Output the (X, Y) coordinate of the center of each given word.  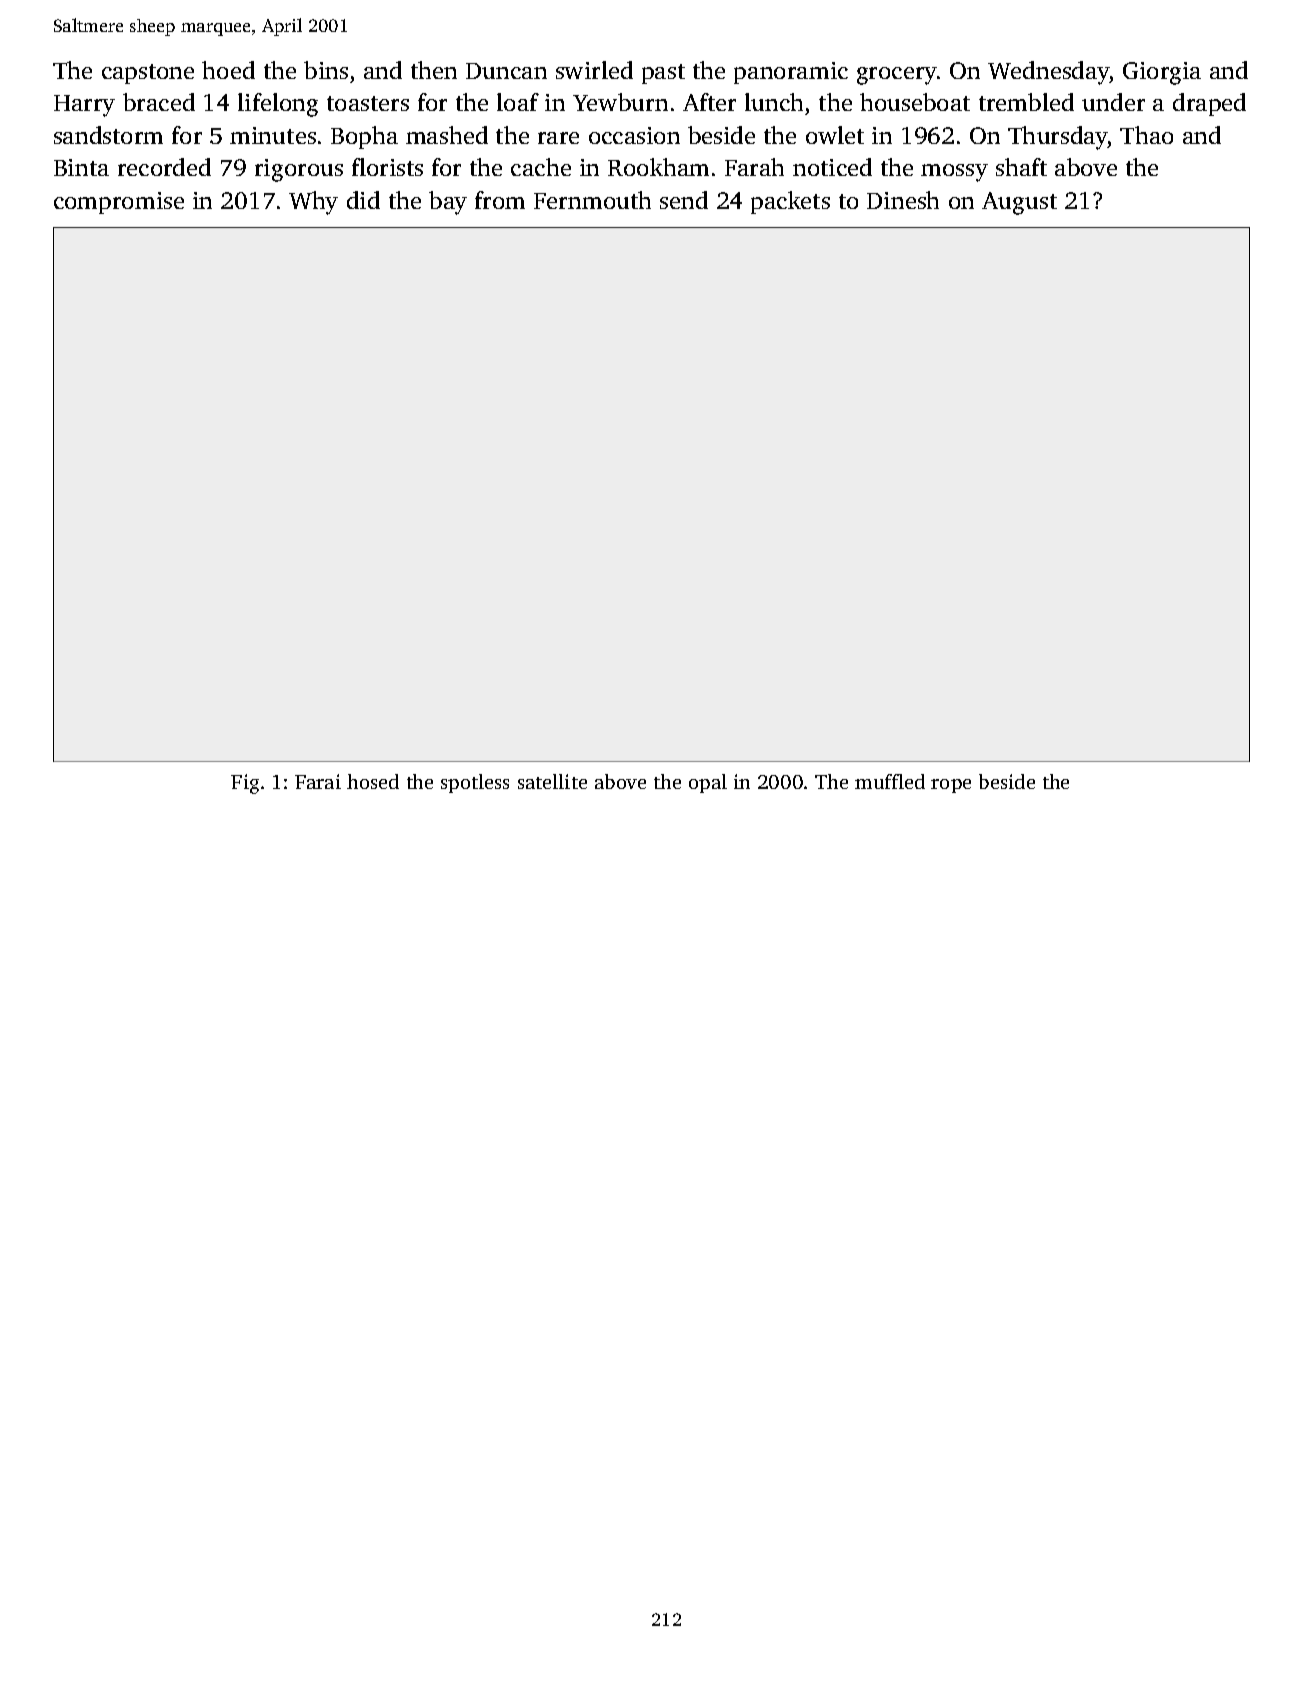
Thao (1146, 135)
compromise (119, 203)
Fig (245, 784)
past (663, 74)
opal (708, 783)
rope (951, 786)
